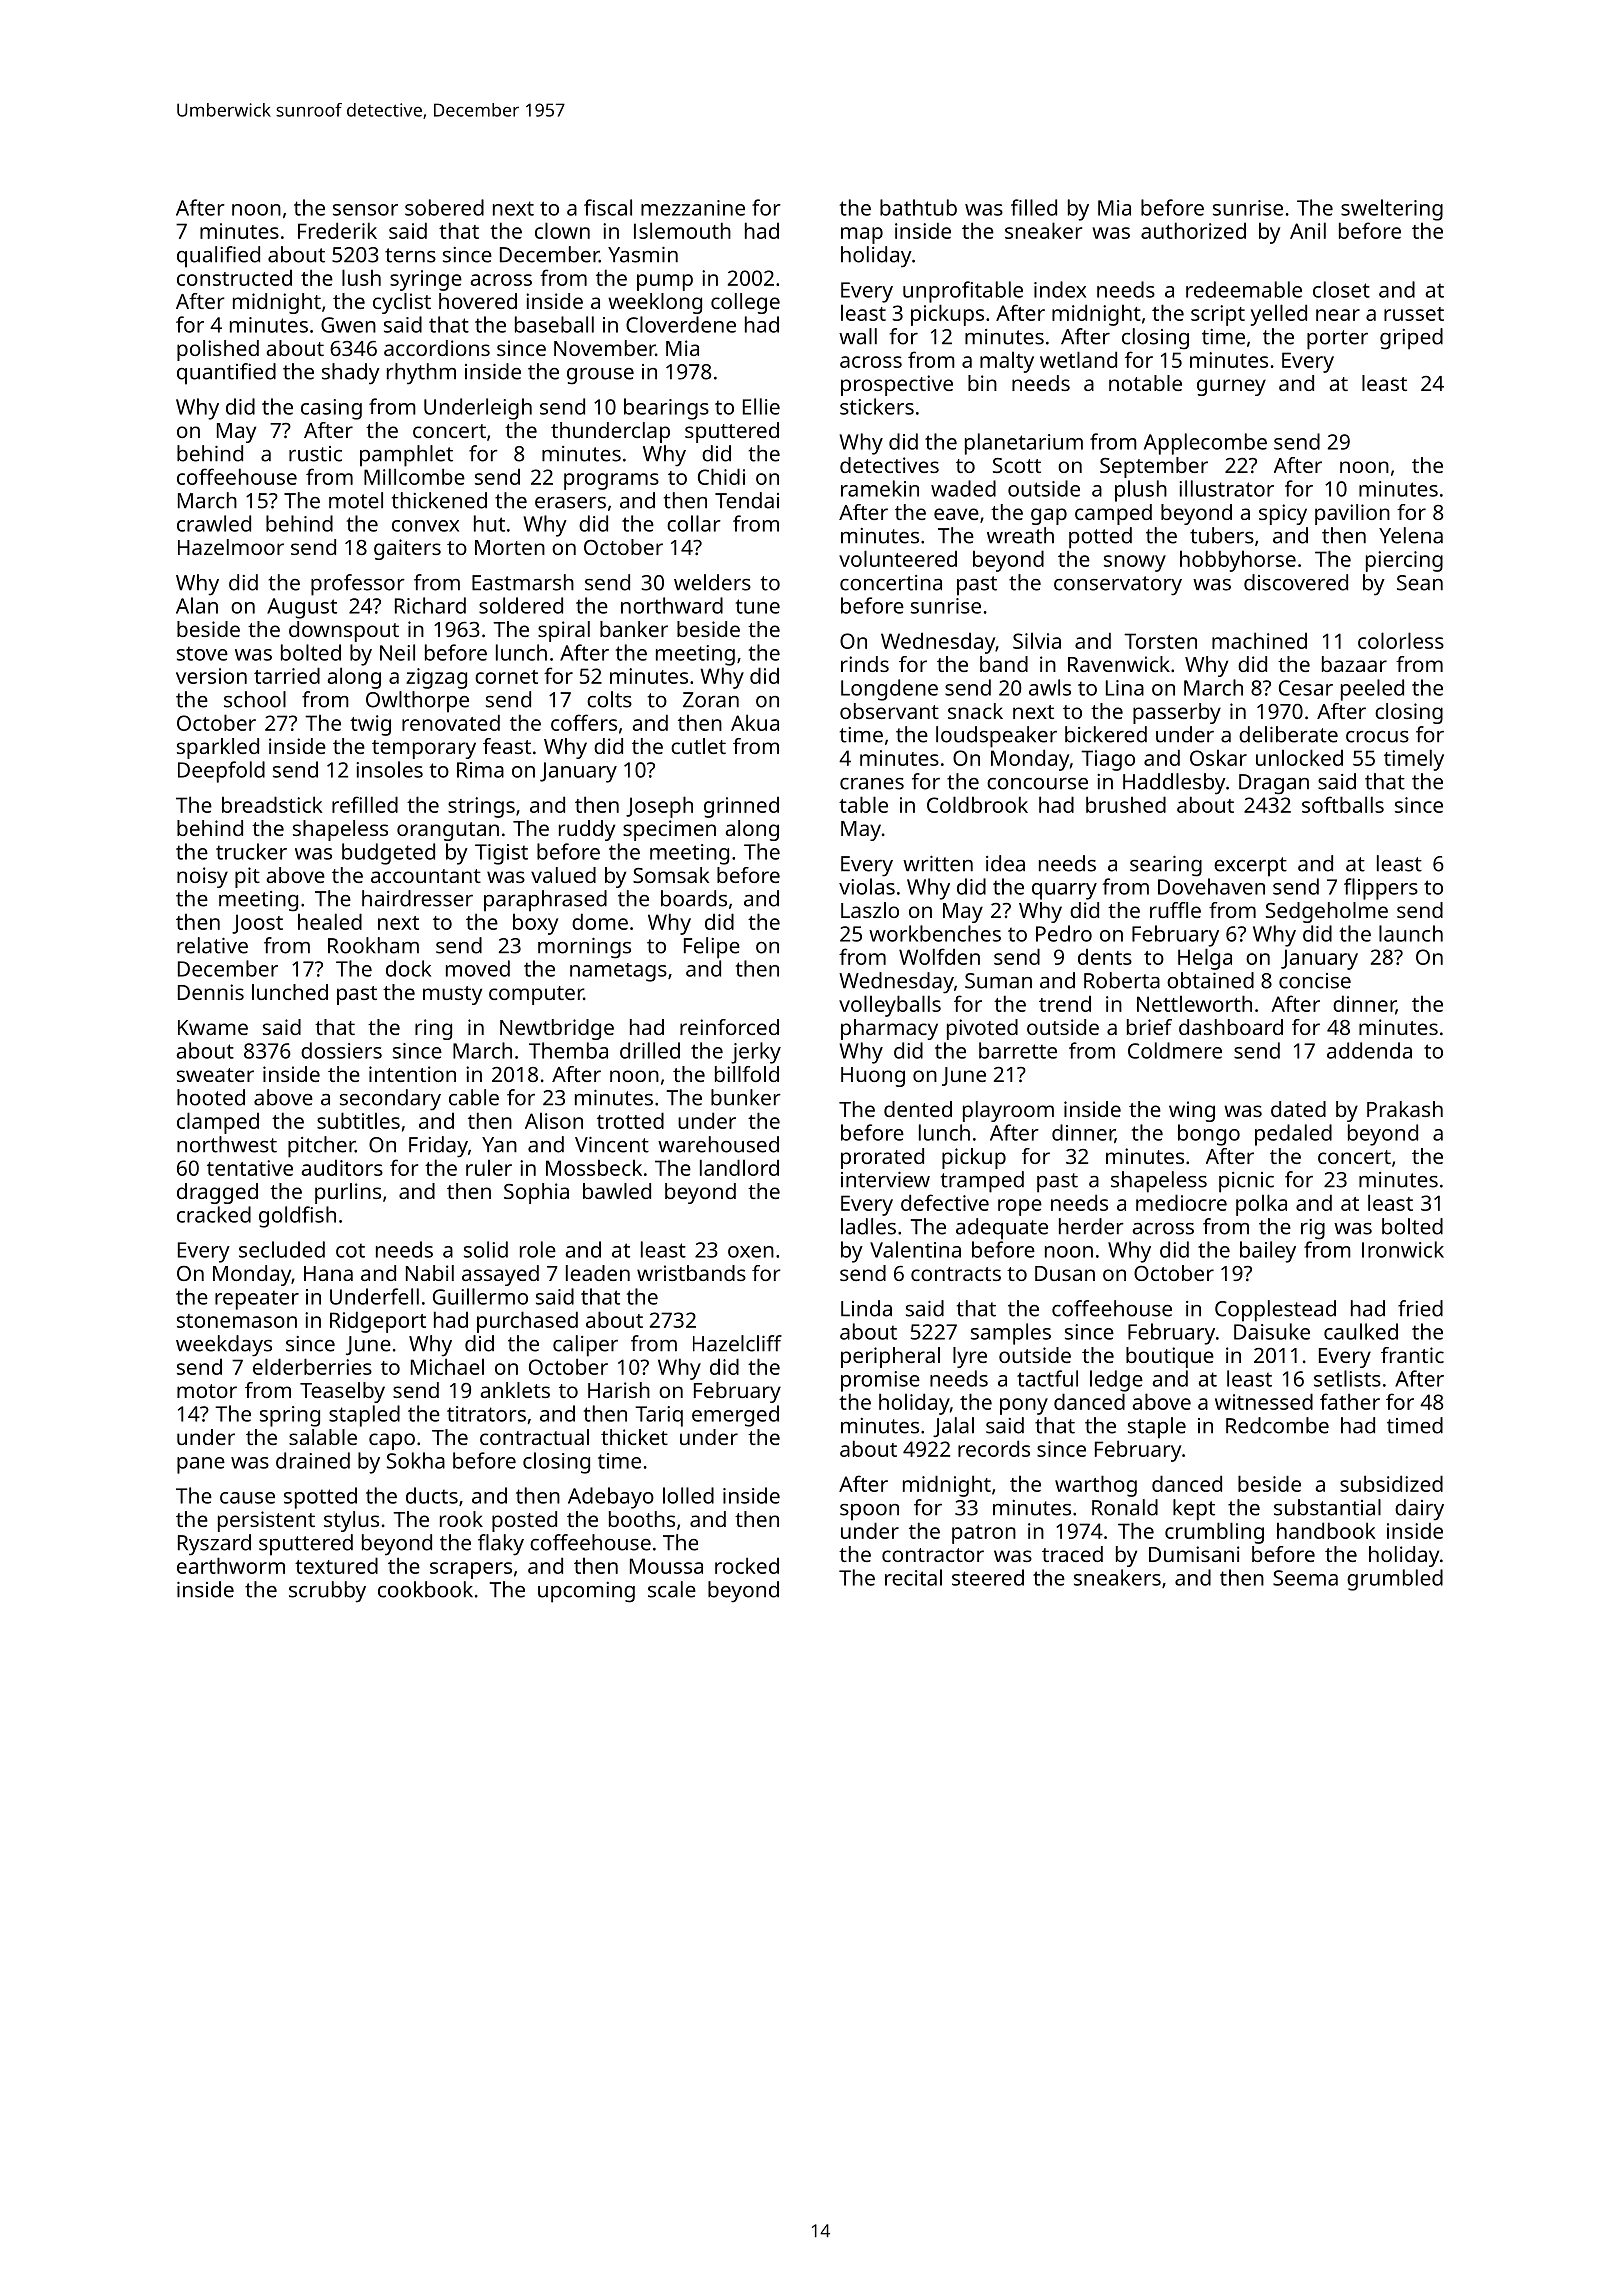 The image size is (1620, 2292). Describe the element at coordinates (913, 1577) in the image. I see `recital` at that location.
